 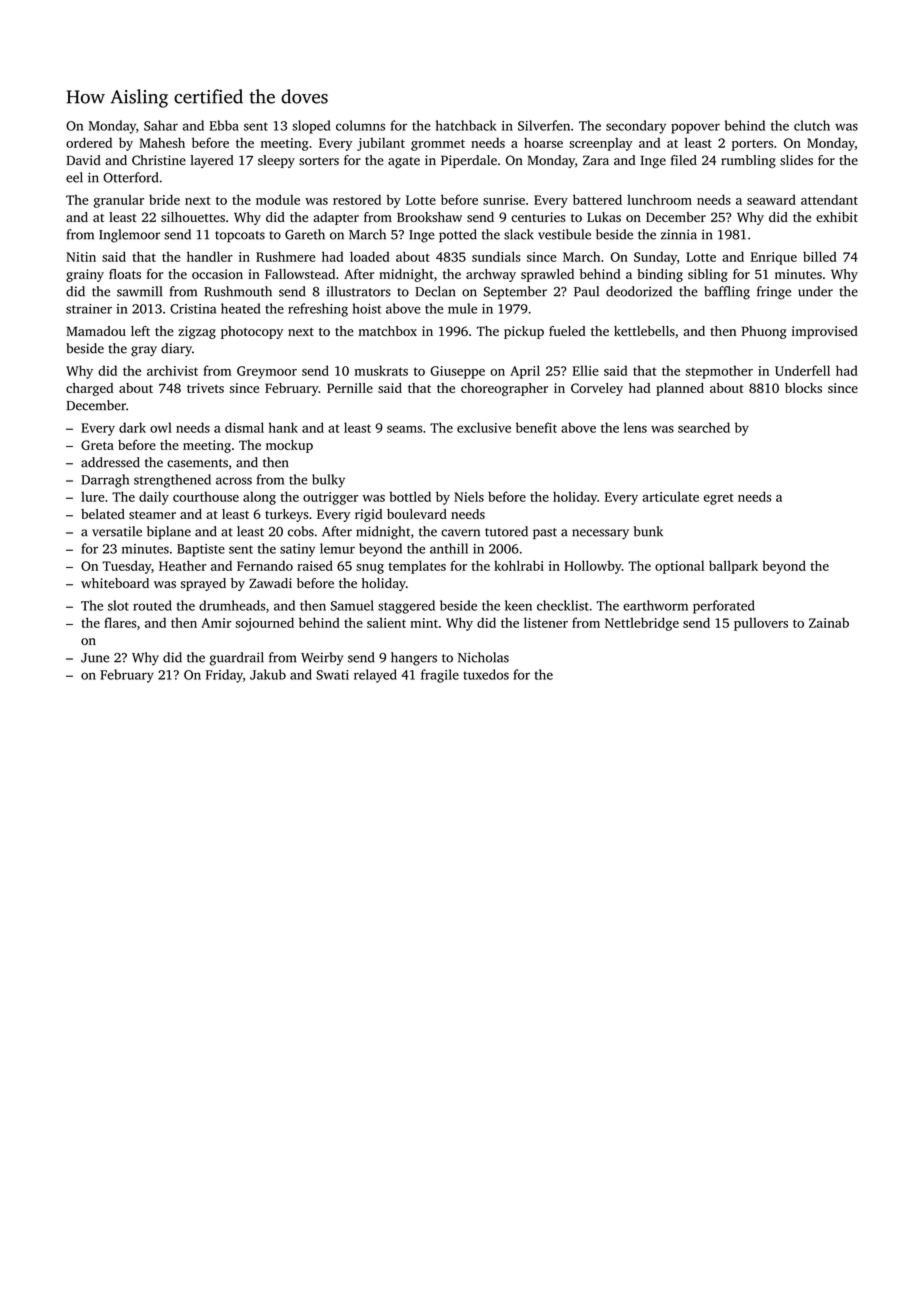 What do you see at coordinates (404, 162) in the screenshot?
I see `agate` at bounding box center [404, 162].
